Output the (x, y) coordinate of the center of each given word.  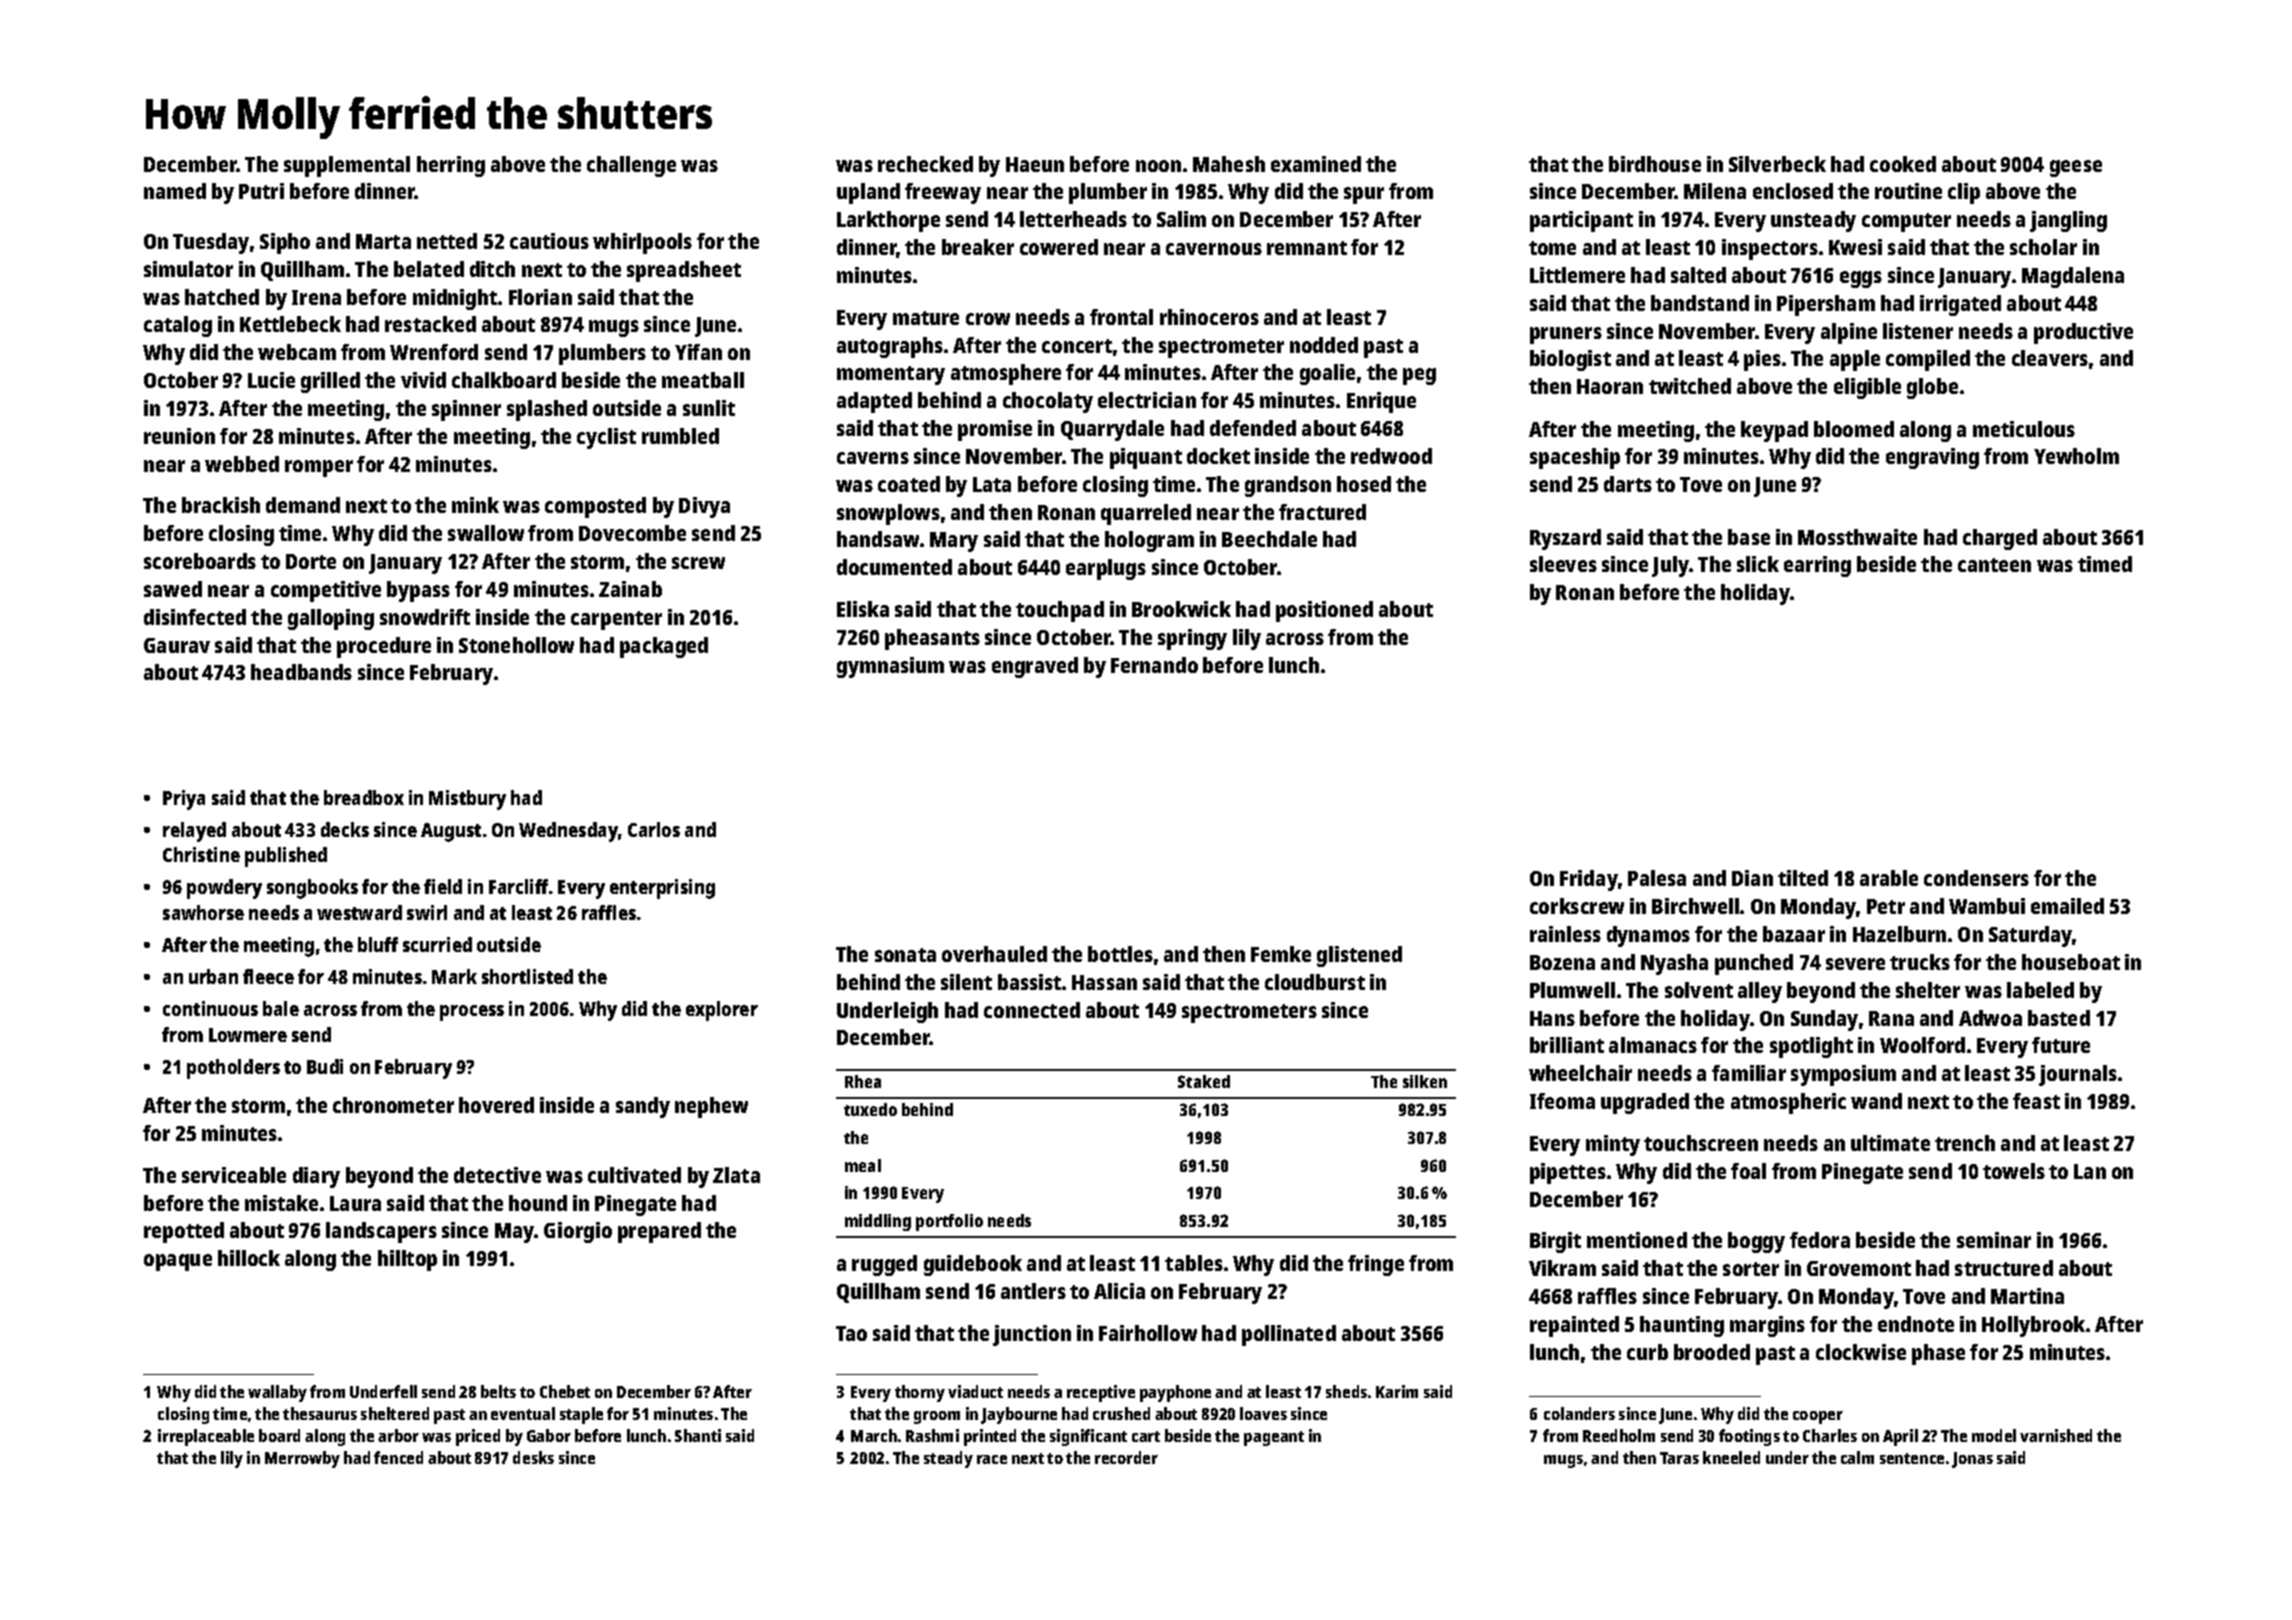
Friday (1589, 880)
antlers (1033, 1291)
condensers (1976, 878)
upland (868, 193)
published (286, 857)
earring (1817, 566)
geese (2076, 168)
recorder (1126, 1457)
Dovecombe (632, 533)
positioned (1324, 611)
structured (2004, 1268)
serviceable (234, 1175)
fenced (398, 1457)
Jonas (1972, 1460)
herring (451, 166)
